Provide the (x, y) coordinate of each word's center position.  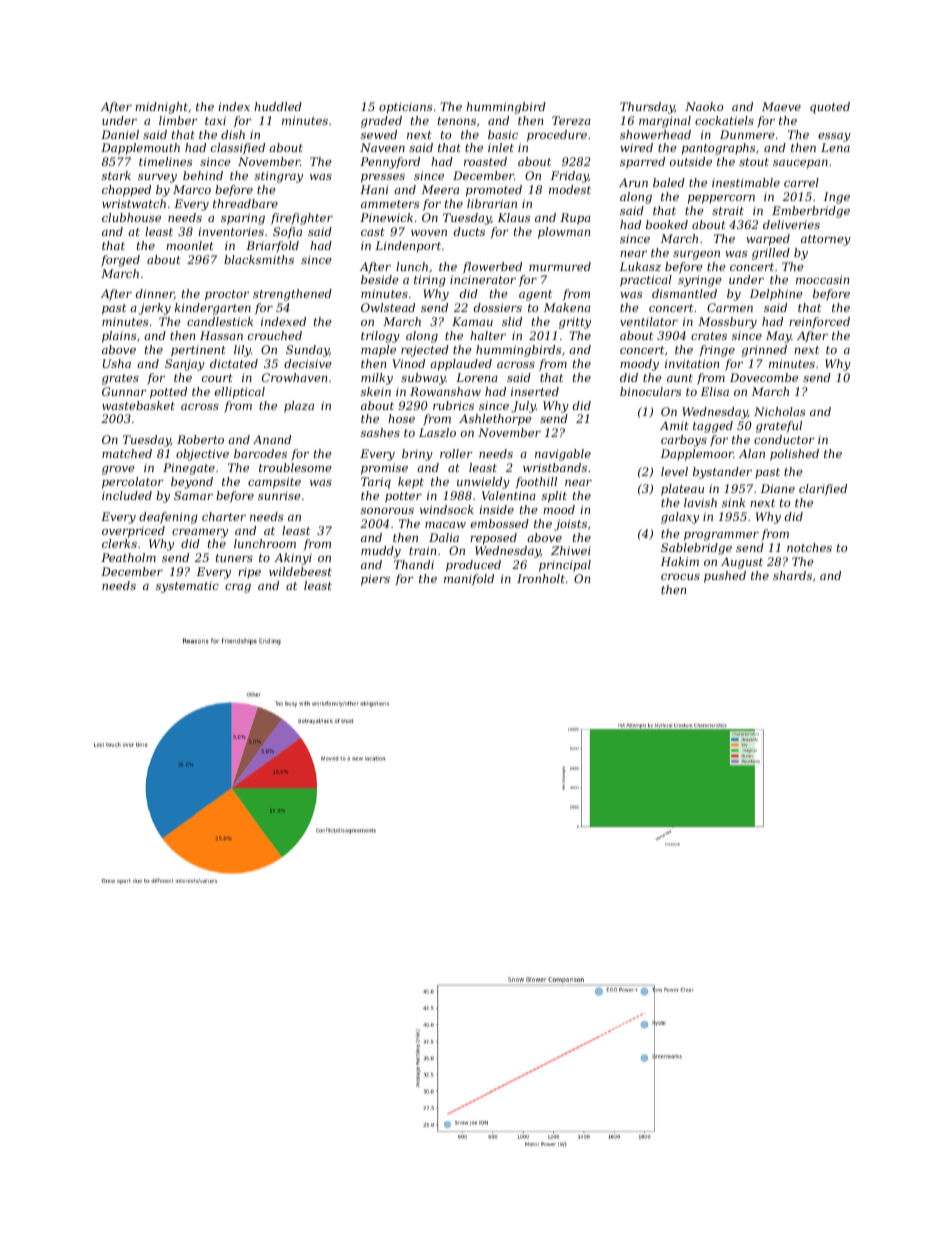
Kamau (472, 321)
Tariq (376, 483)
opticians (405, 108)
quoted (830, 108)
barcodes (260, 453)
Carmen (730, 307)
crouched (275, 335)
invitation (692, 363)
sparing (243, 219)
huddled (278, 106)
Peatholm (128, 557)
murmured (560, 266)
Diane (778, 488)
